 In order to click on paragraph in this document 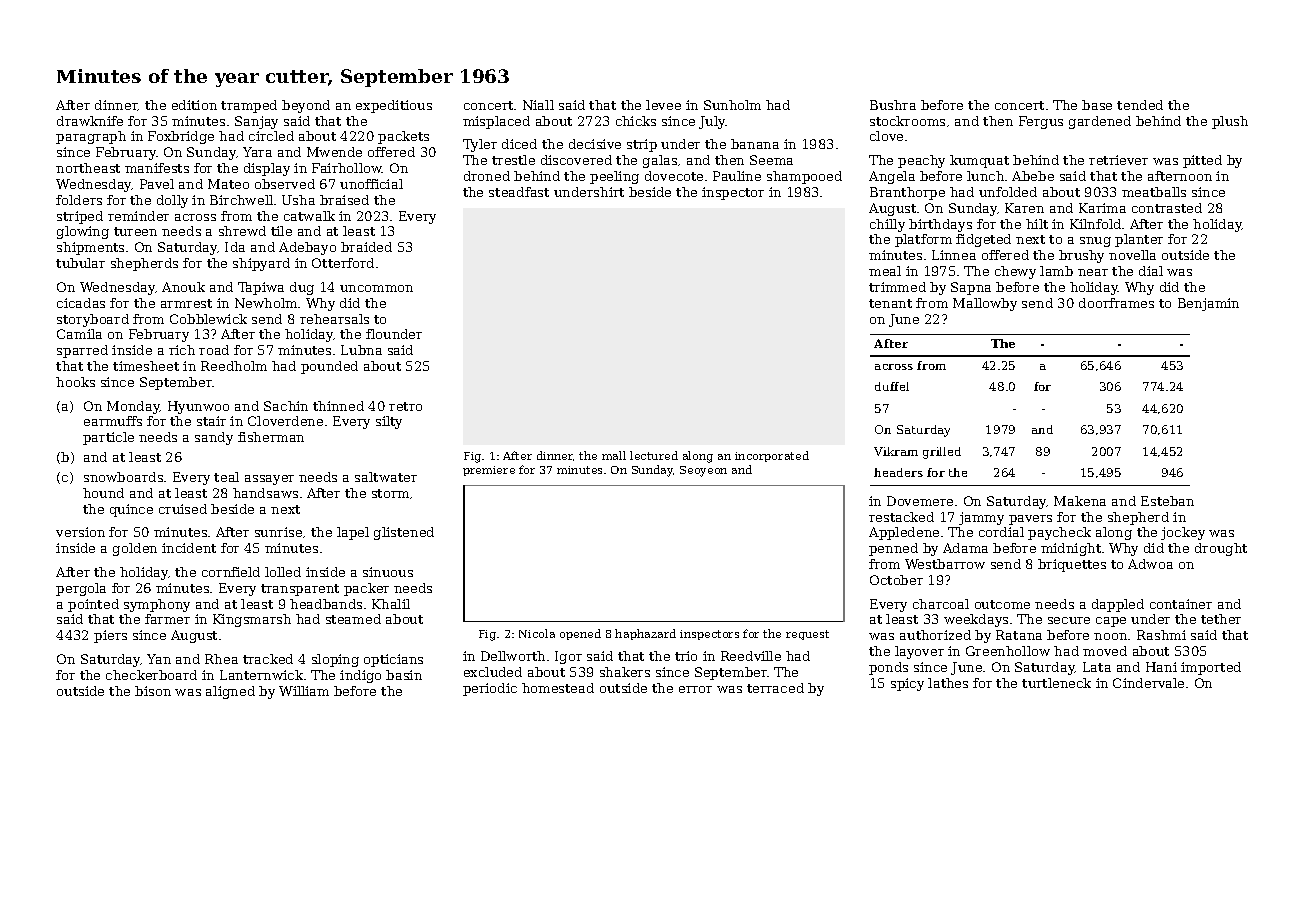, I will do `click(91, 137)`.
